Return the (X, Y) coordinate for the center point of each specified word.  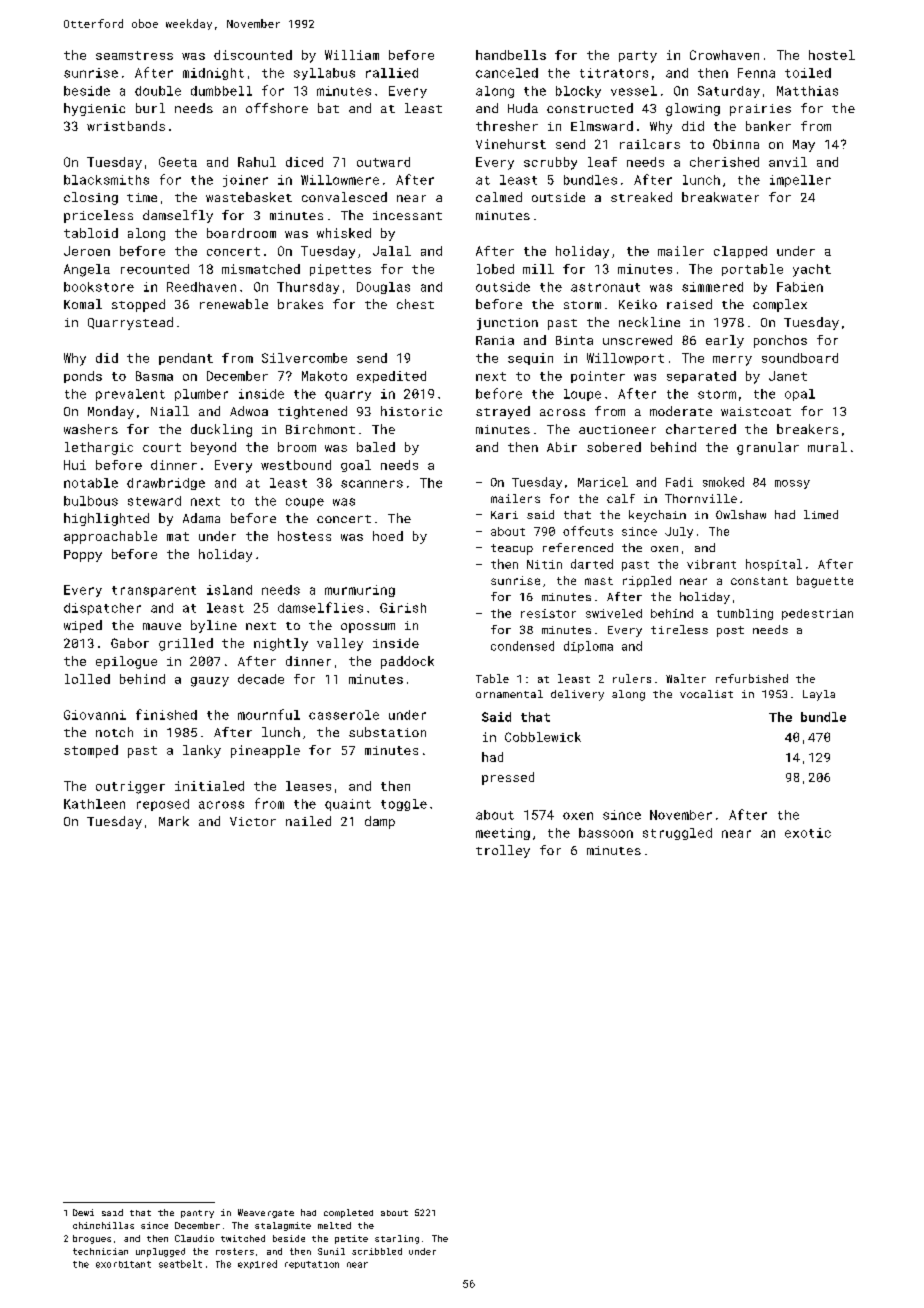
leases (308, 786)
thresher (507, 126)
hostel (832, 55)
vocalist (706, 694)
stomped (91, 751)
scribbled (377, 1251)
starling (397, 1239)
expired (257, 1264)
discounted (253, 55)
